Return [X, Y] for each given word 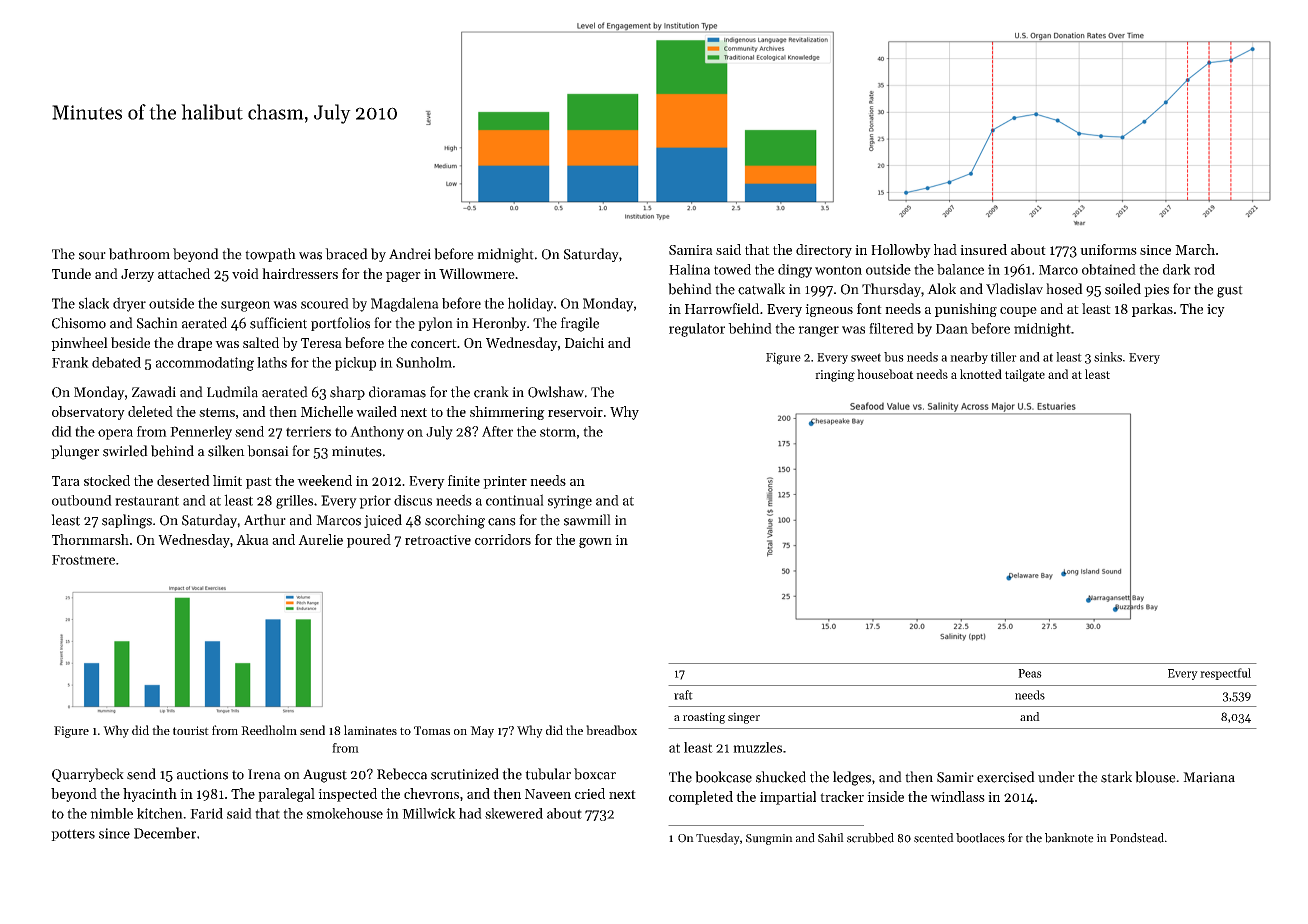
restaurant [147, 501]
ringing [835, 376]
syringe [570, 502]
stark [1116, 777]
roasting [704, 718]
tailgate [1025, 375]
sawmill [587, 520]
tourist [191, 730]
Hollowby [901, 251]
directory [824, 251]
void [245, 273]
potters [73, 835]
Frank [70, 362]
